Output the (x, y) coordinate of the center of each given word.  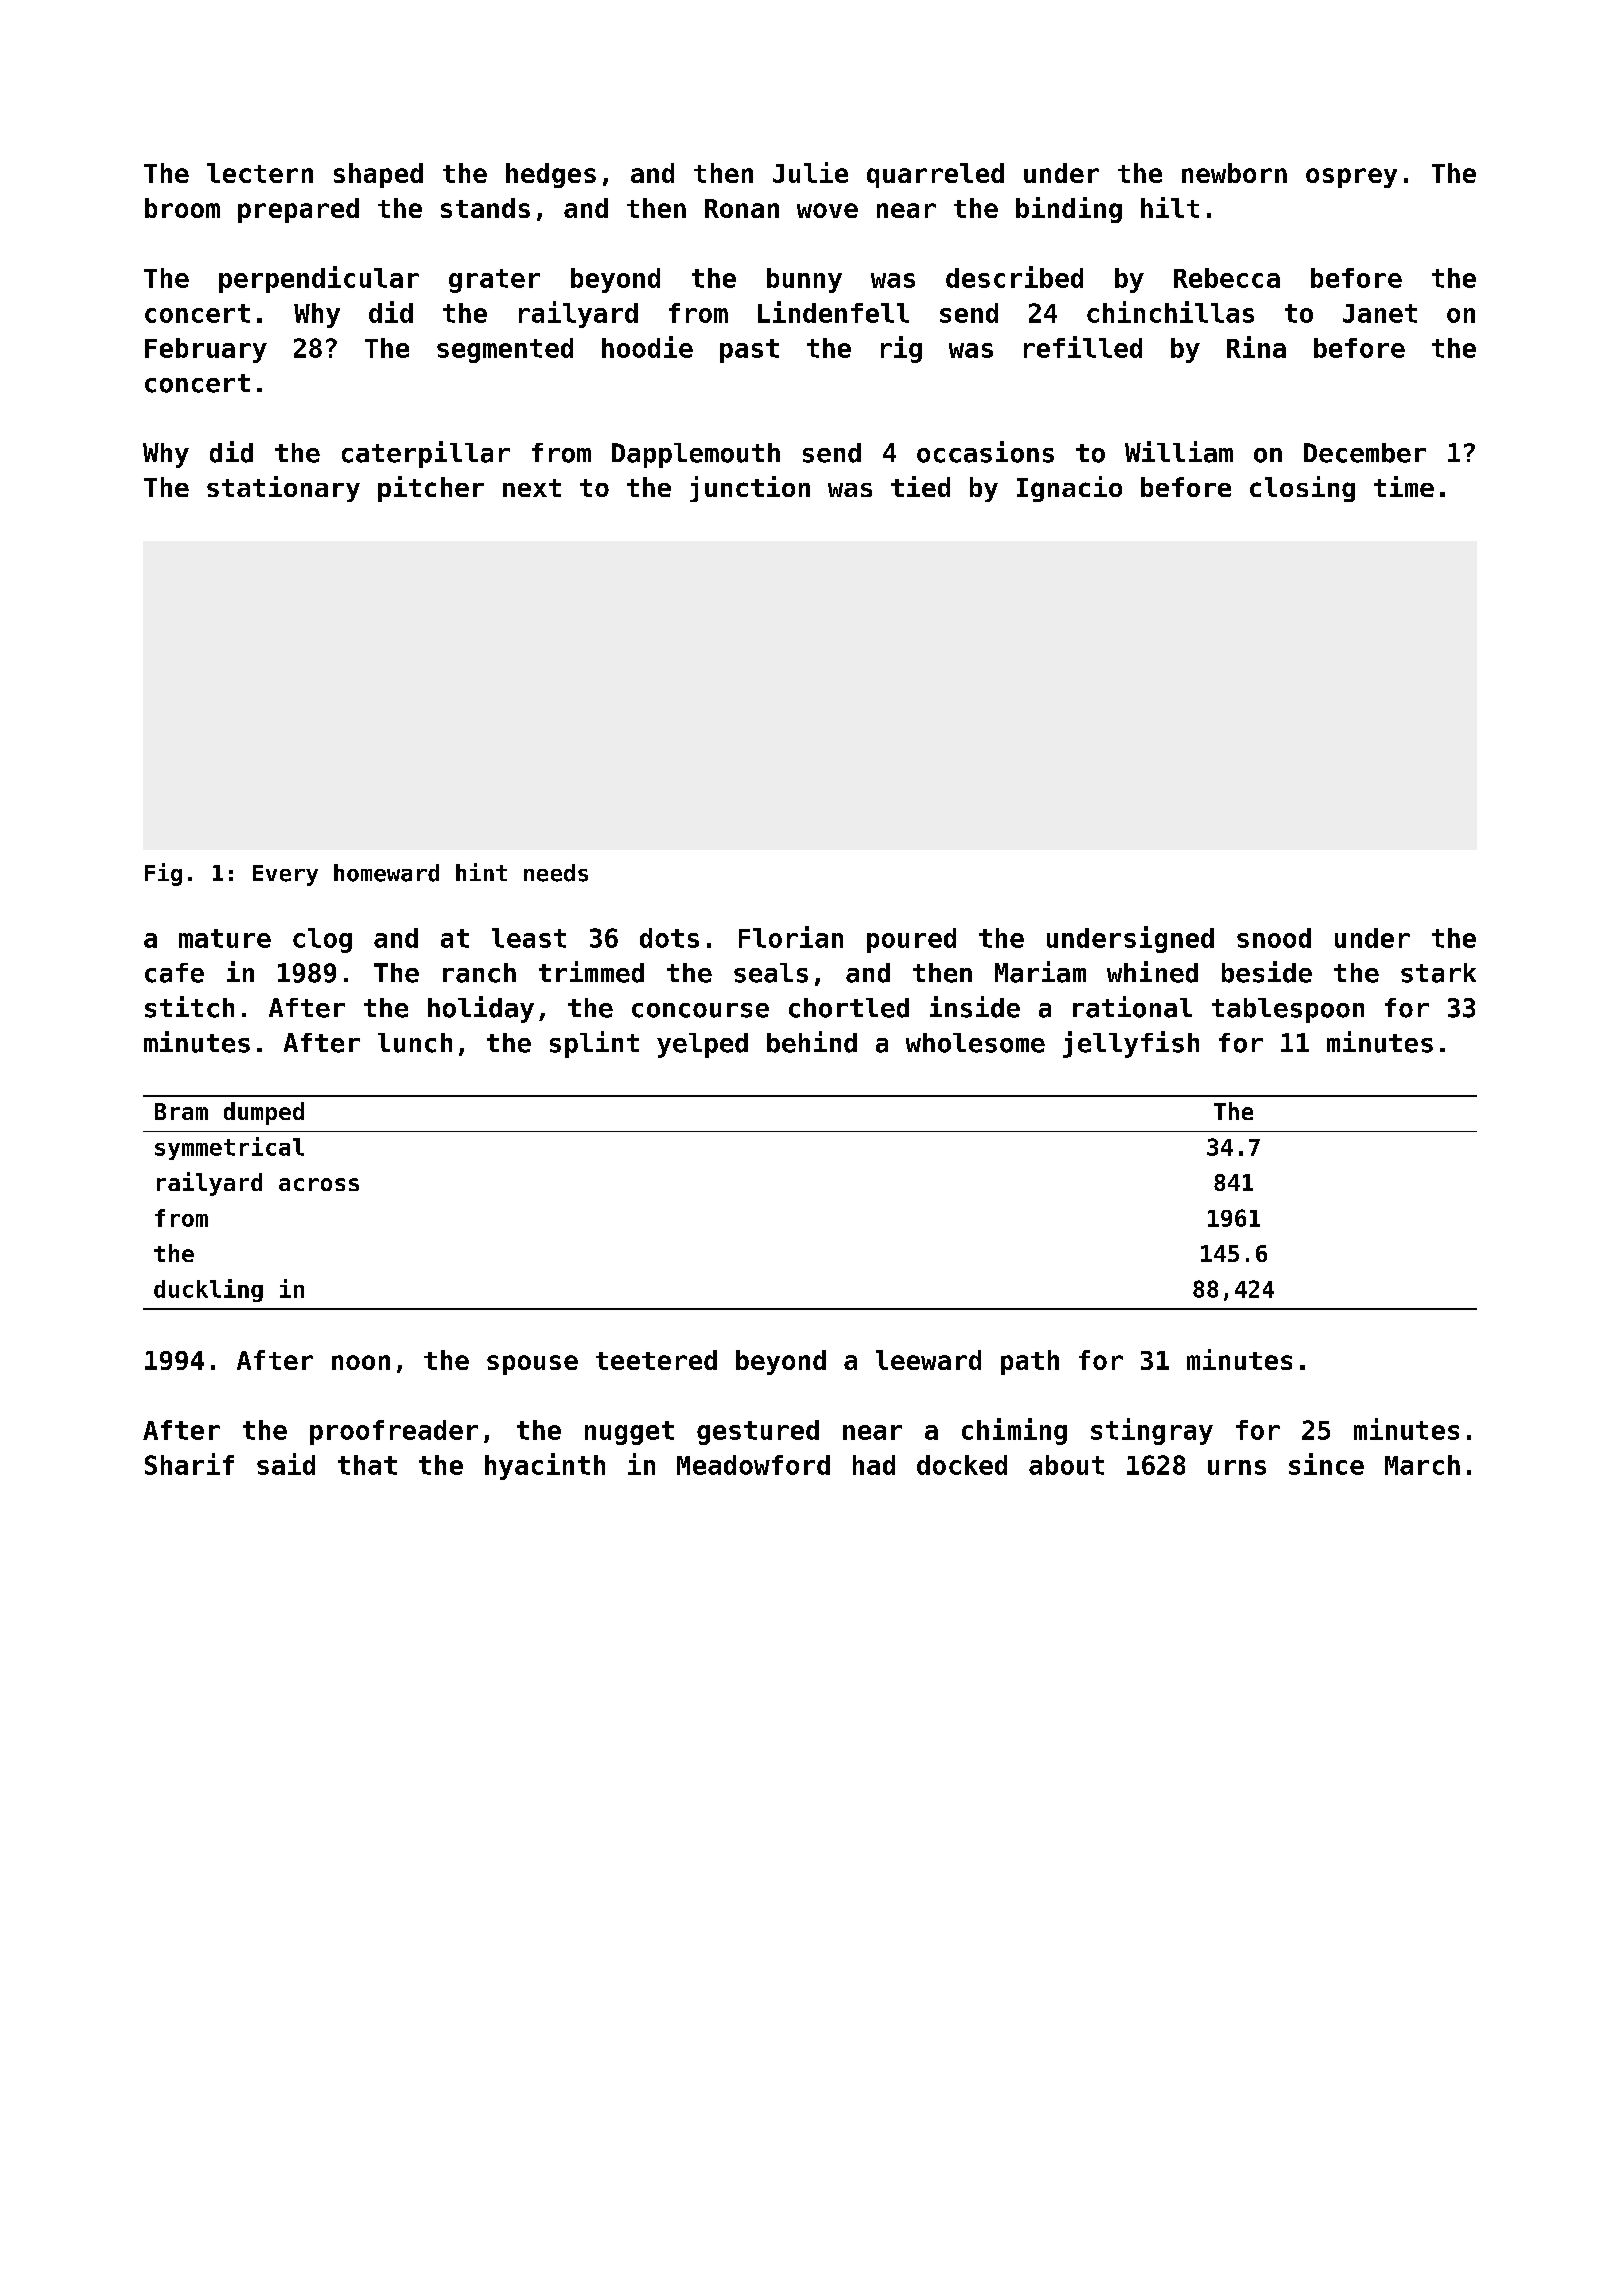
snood (1274, 938)
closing (1302, 489)
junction (750, 489)
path (1030, 1362)
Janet (1380, 313)
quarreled (935, 175)
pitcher (431, 489)
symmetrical (229, 1148)
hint (481, 872)
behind (812, 1042)
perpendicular (319, 279)
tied (920, 486)
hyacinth (545, 1466)
